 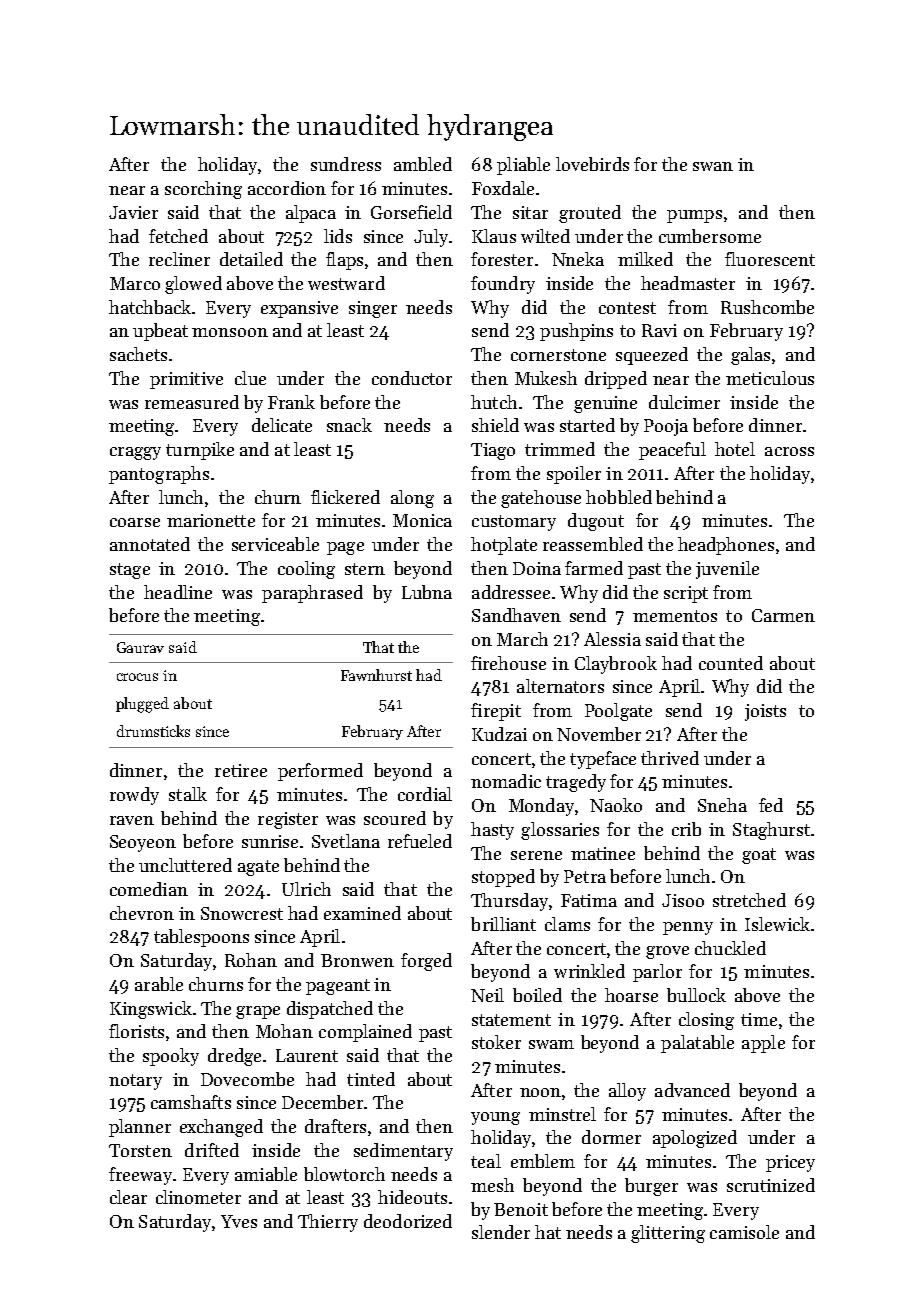 I want to click on camisole, so click(x=744, y=1232).
